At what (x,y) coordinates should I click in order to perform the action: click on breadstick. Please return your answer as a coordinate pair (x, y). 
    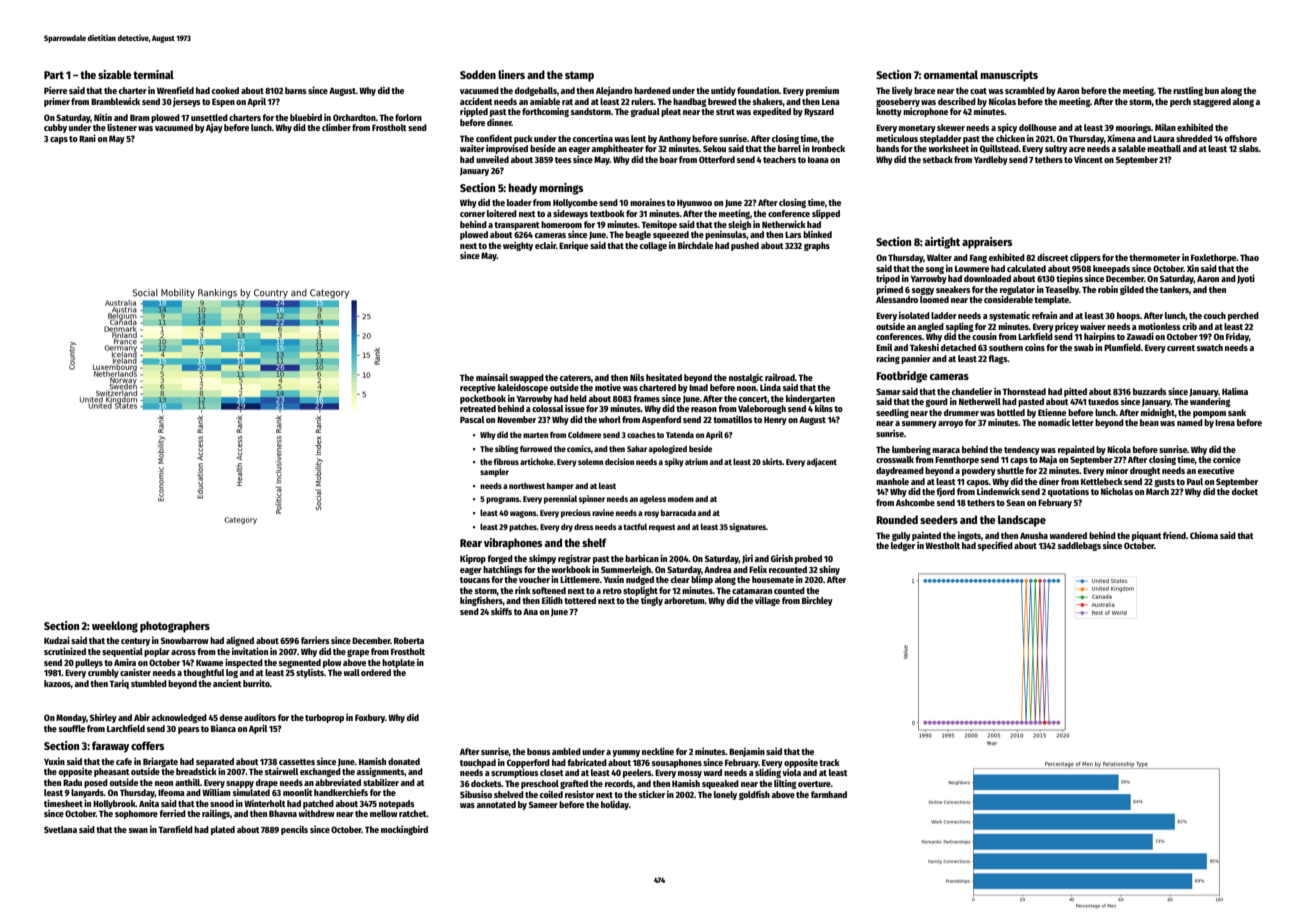
    Looking at the image, I should click on (196, 771).
